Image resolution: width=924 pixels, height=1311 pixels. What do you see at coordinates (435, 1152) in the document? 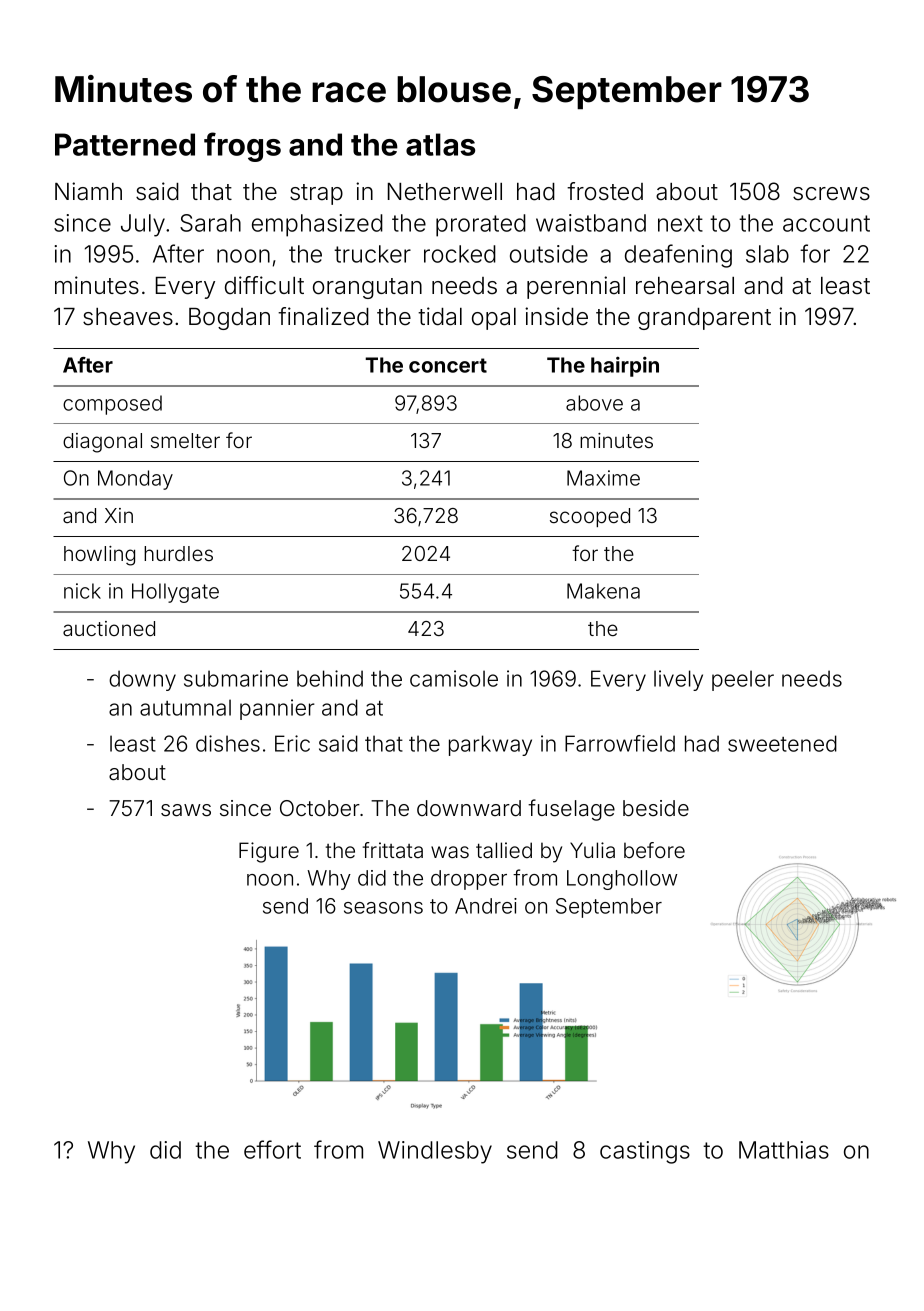
I see `Windlesby` at bounding box center [435, 1152].
